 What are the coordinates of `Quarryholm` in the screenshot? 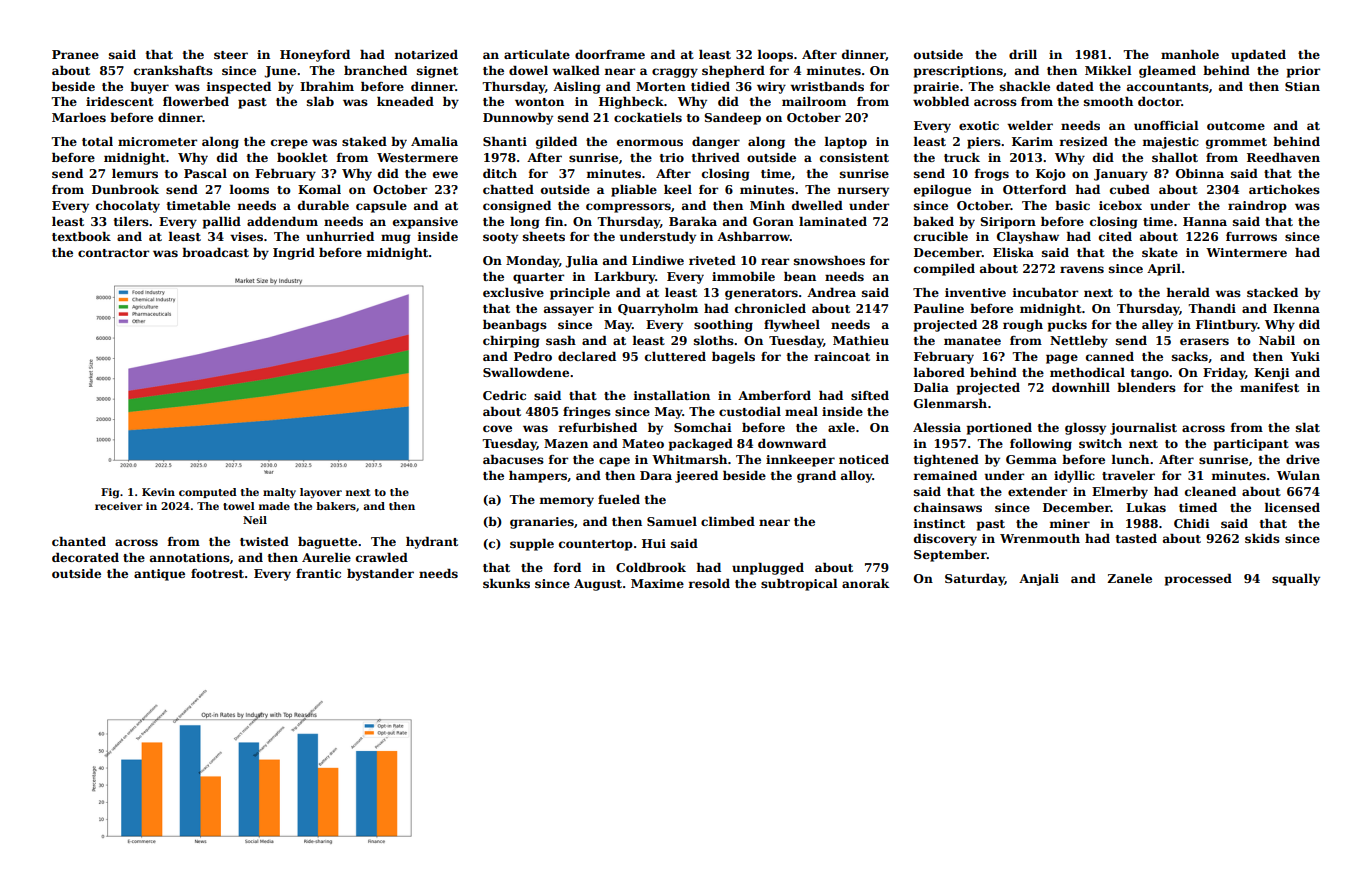 It's located at (658, 309).
